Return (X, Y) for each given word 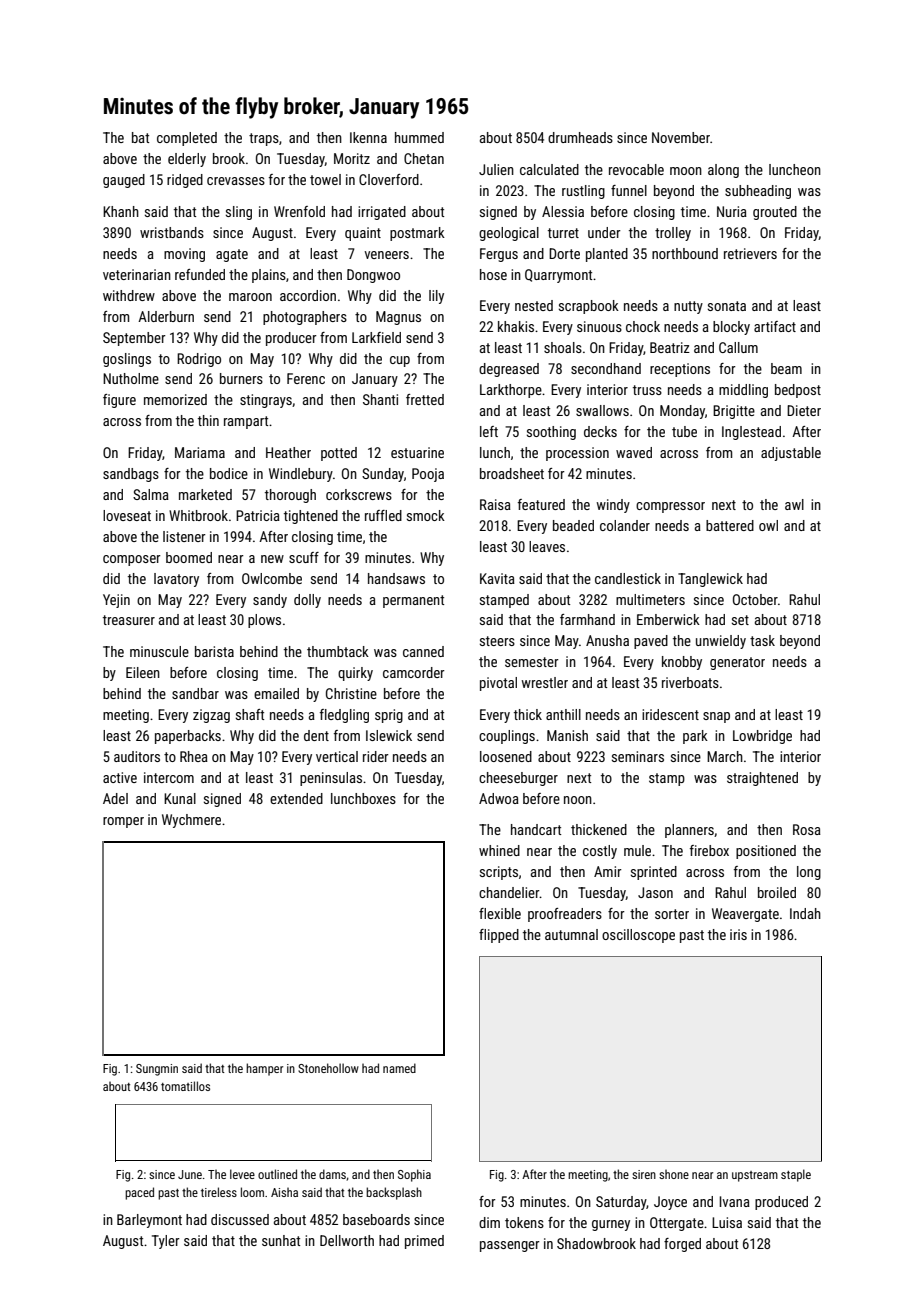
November (681, 137)
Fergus (499, 255)
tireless (219, 1192)
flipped (499, 936)
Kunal (180, 798)
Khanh (121, 211)
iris (738, 934)
